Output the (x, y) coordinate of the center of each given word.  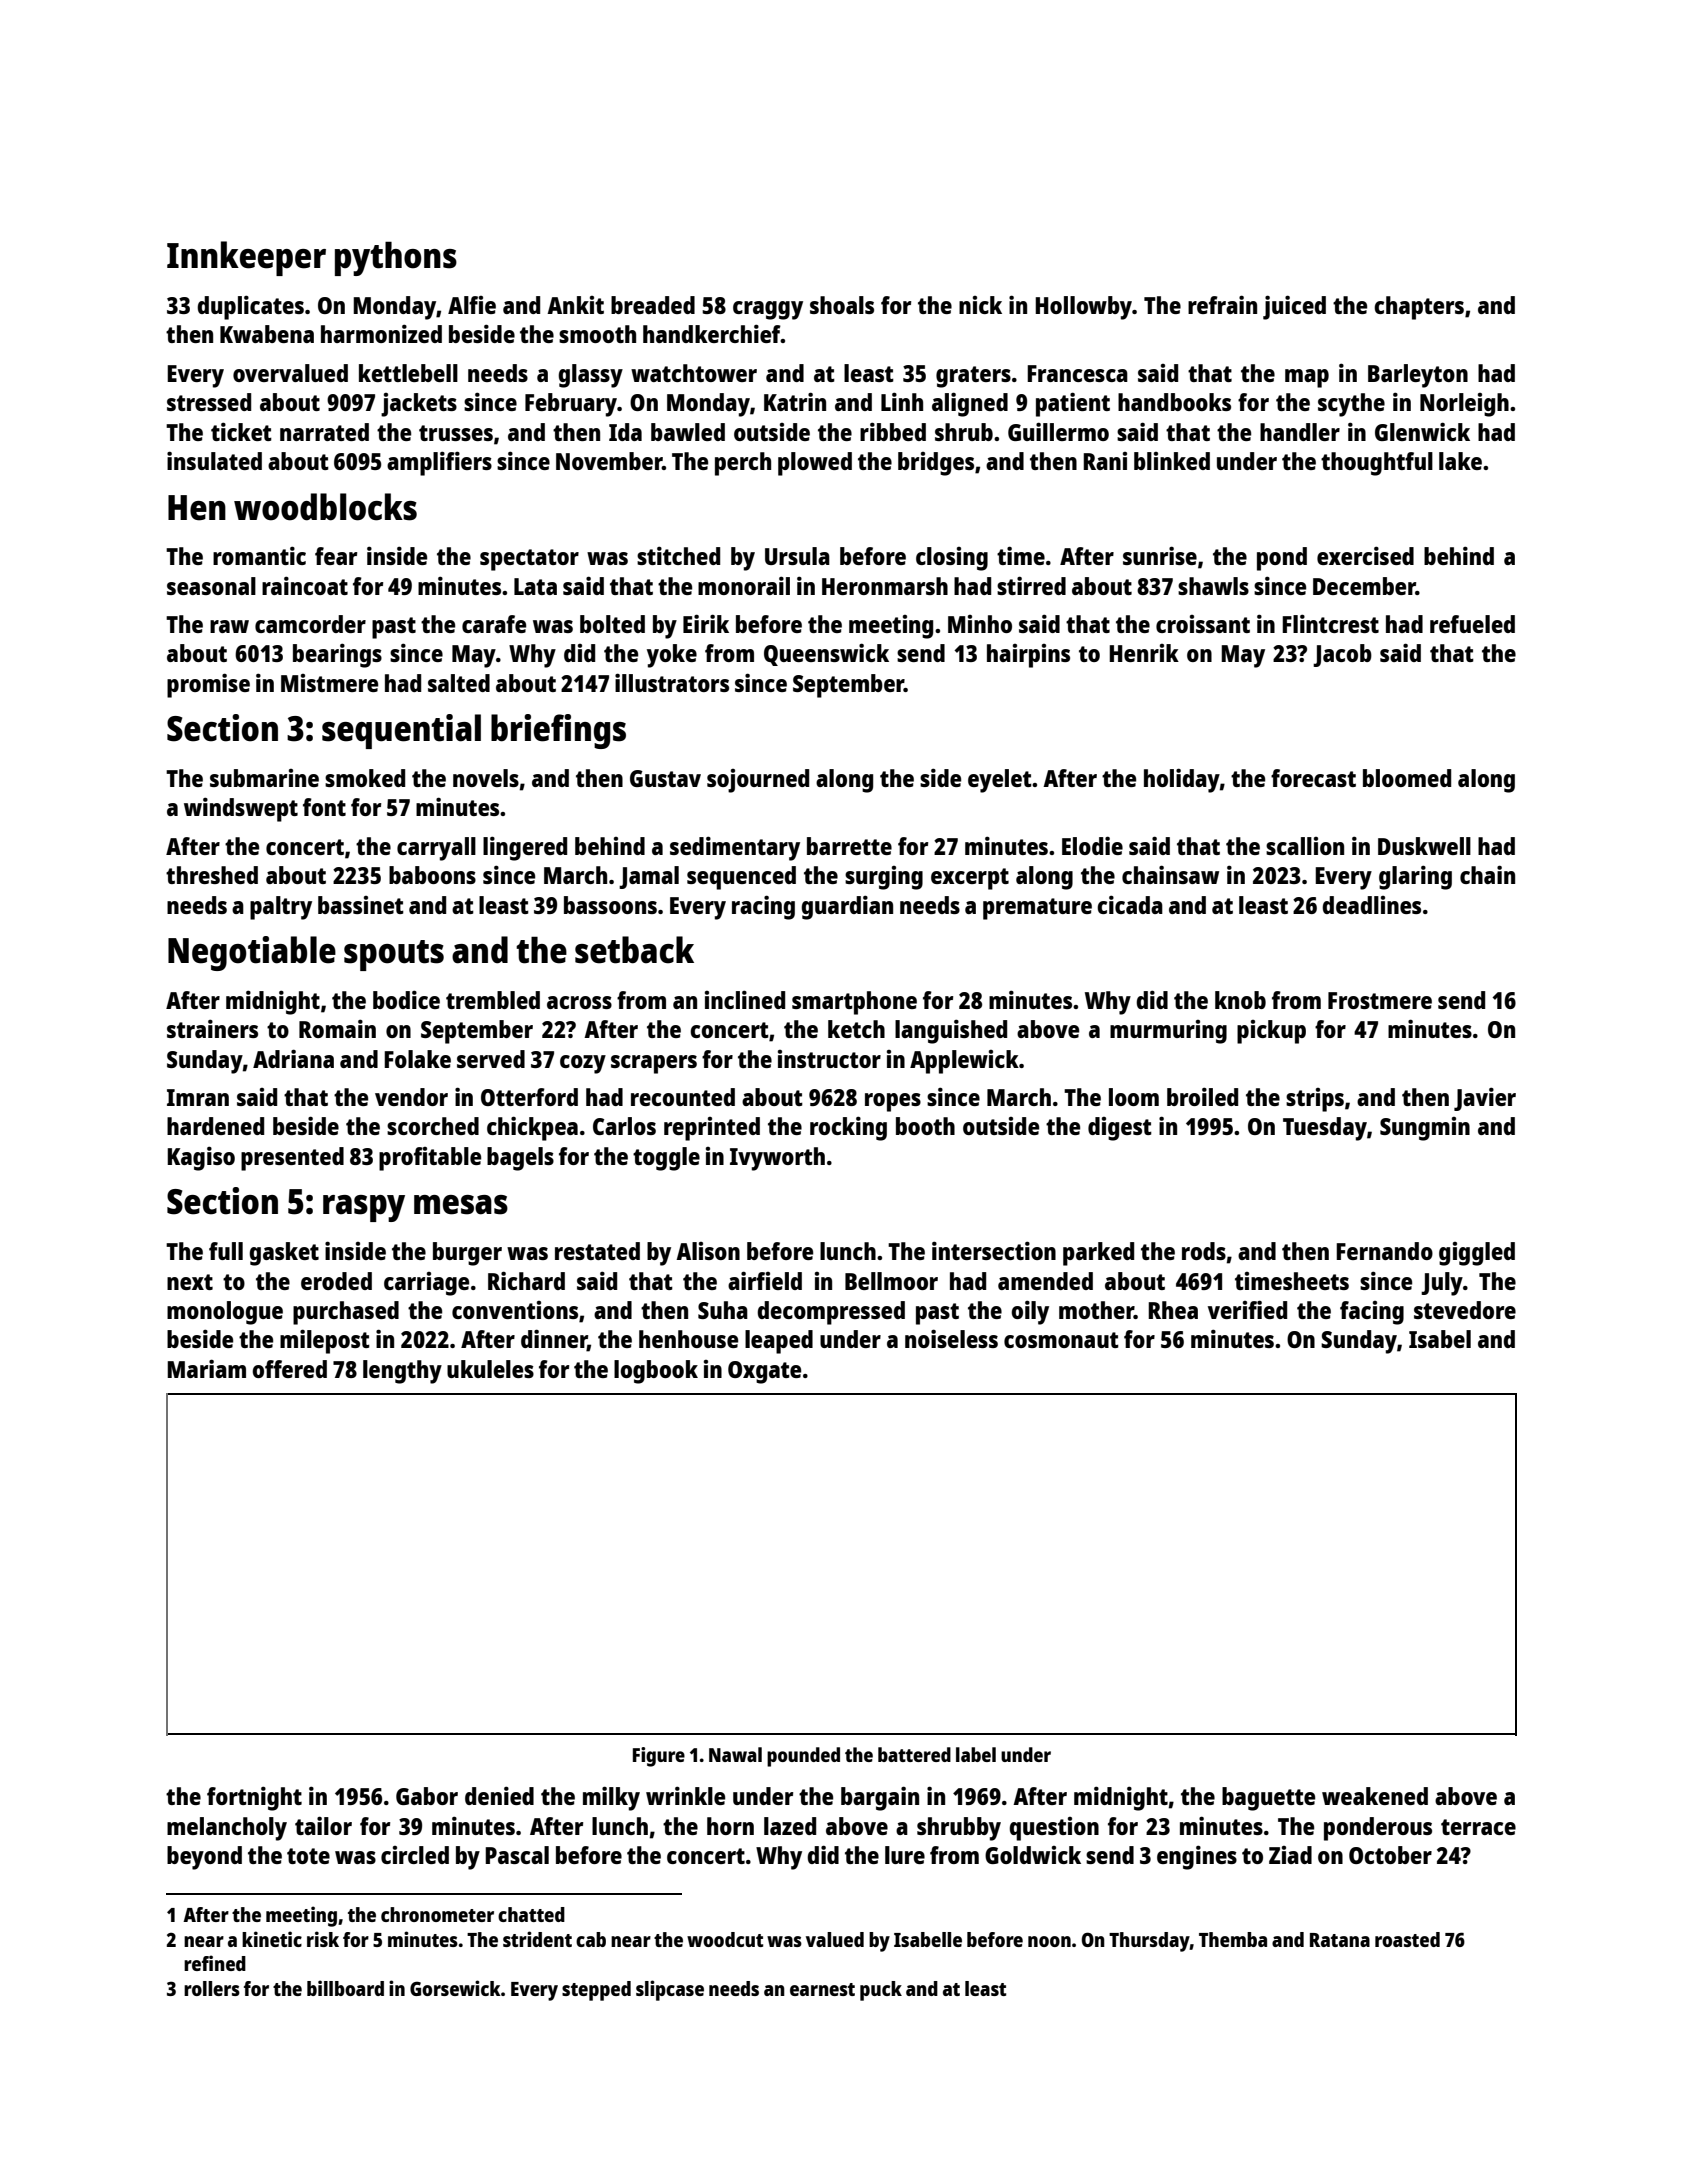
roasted (1407, 1939)
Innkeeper (246, 258)
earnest (822, 1989)
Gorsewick (455, 1988)
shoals (842, 305)
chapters (1419, 308)
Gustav (665, 778)
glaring (1415, 877)
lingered (525, 848)
